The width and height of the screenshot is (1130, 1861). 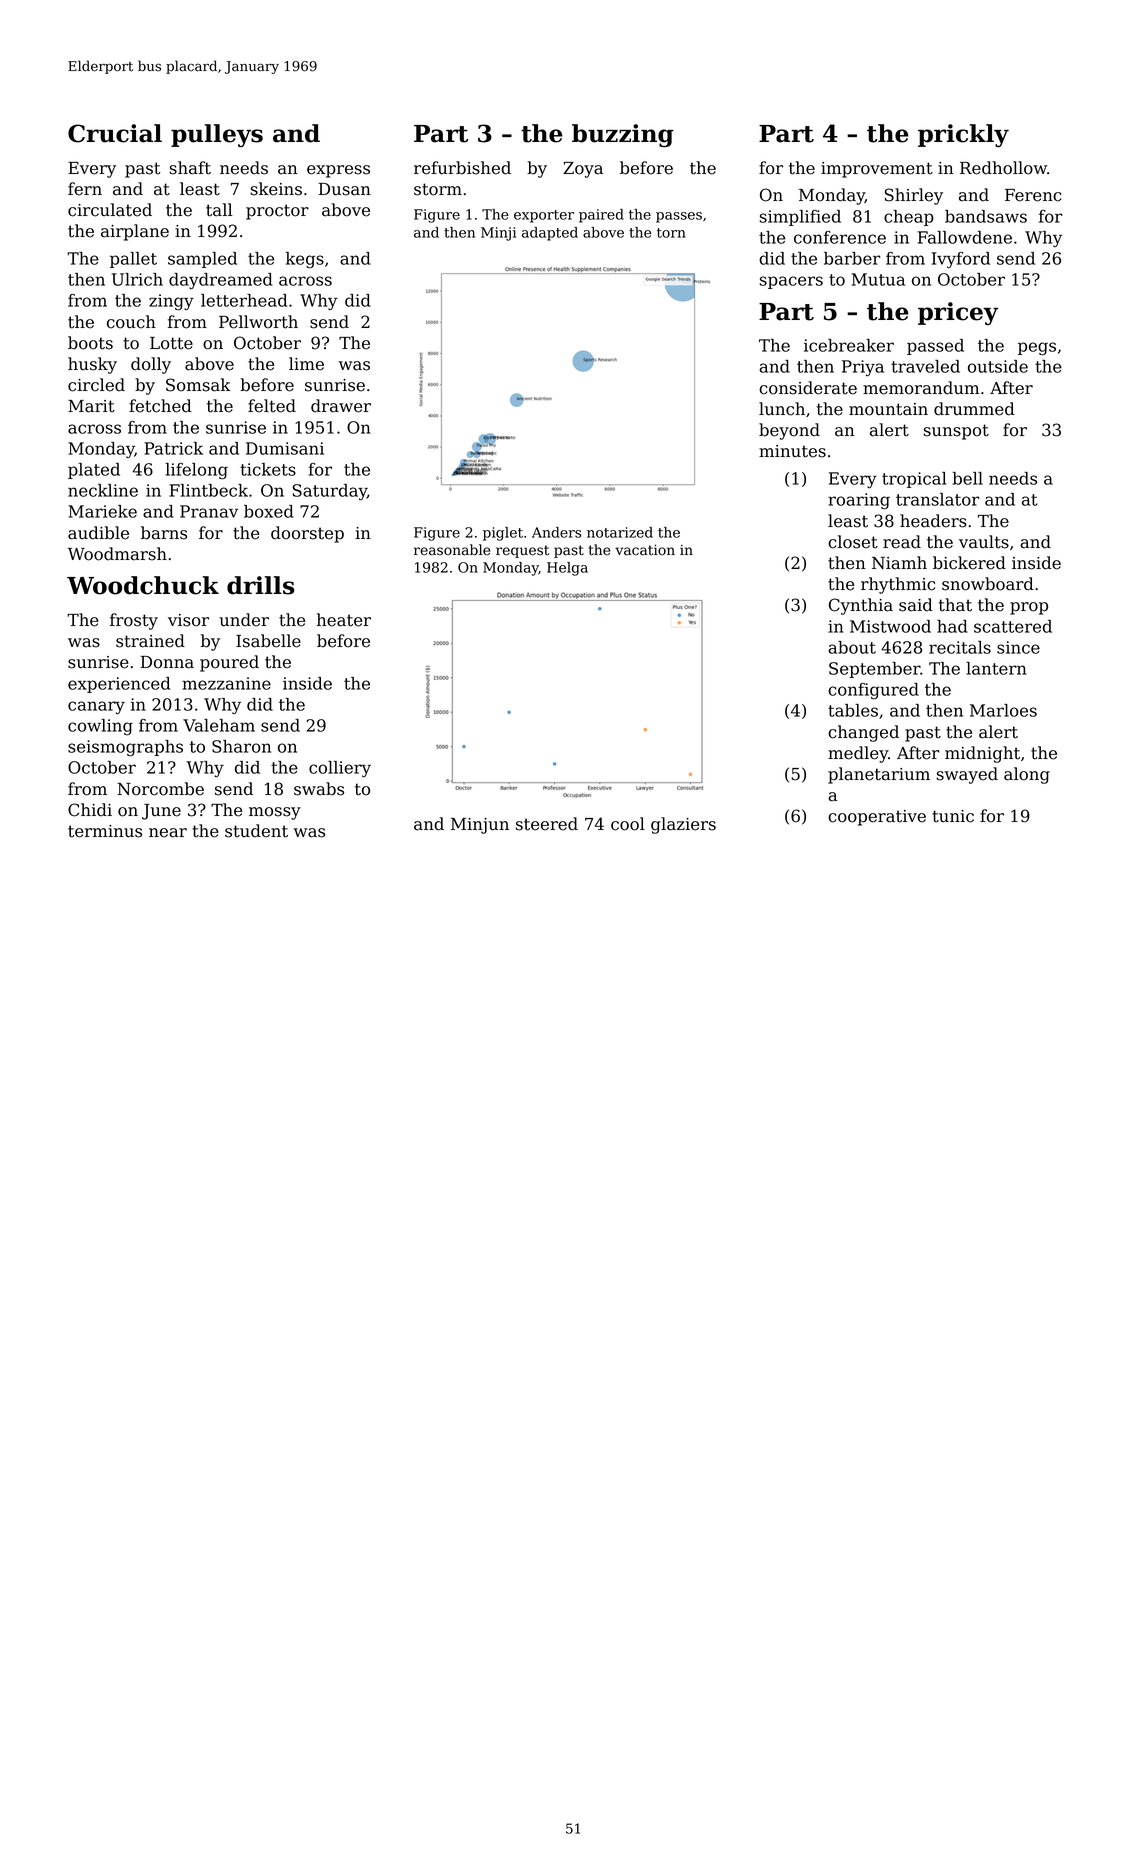 What do you see at coordinates (877, 818) in the screenshot?
I see `cooperative` at bounding box center [877, 818].
